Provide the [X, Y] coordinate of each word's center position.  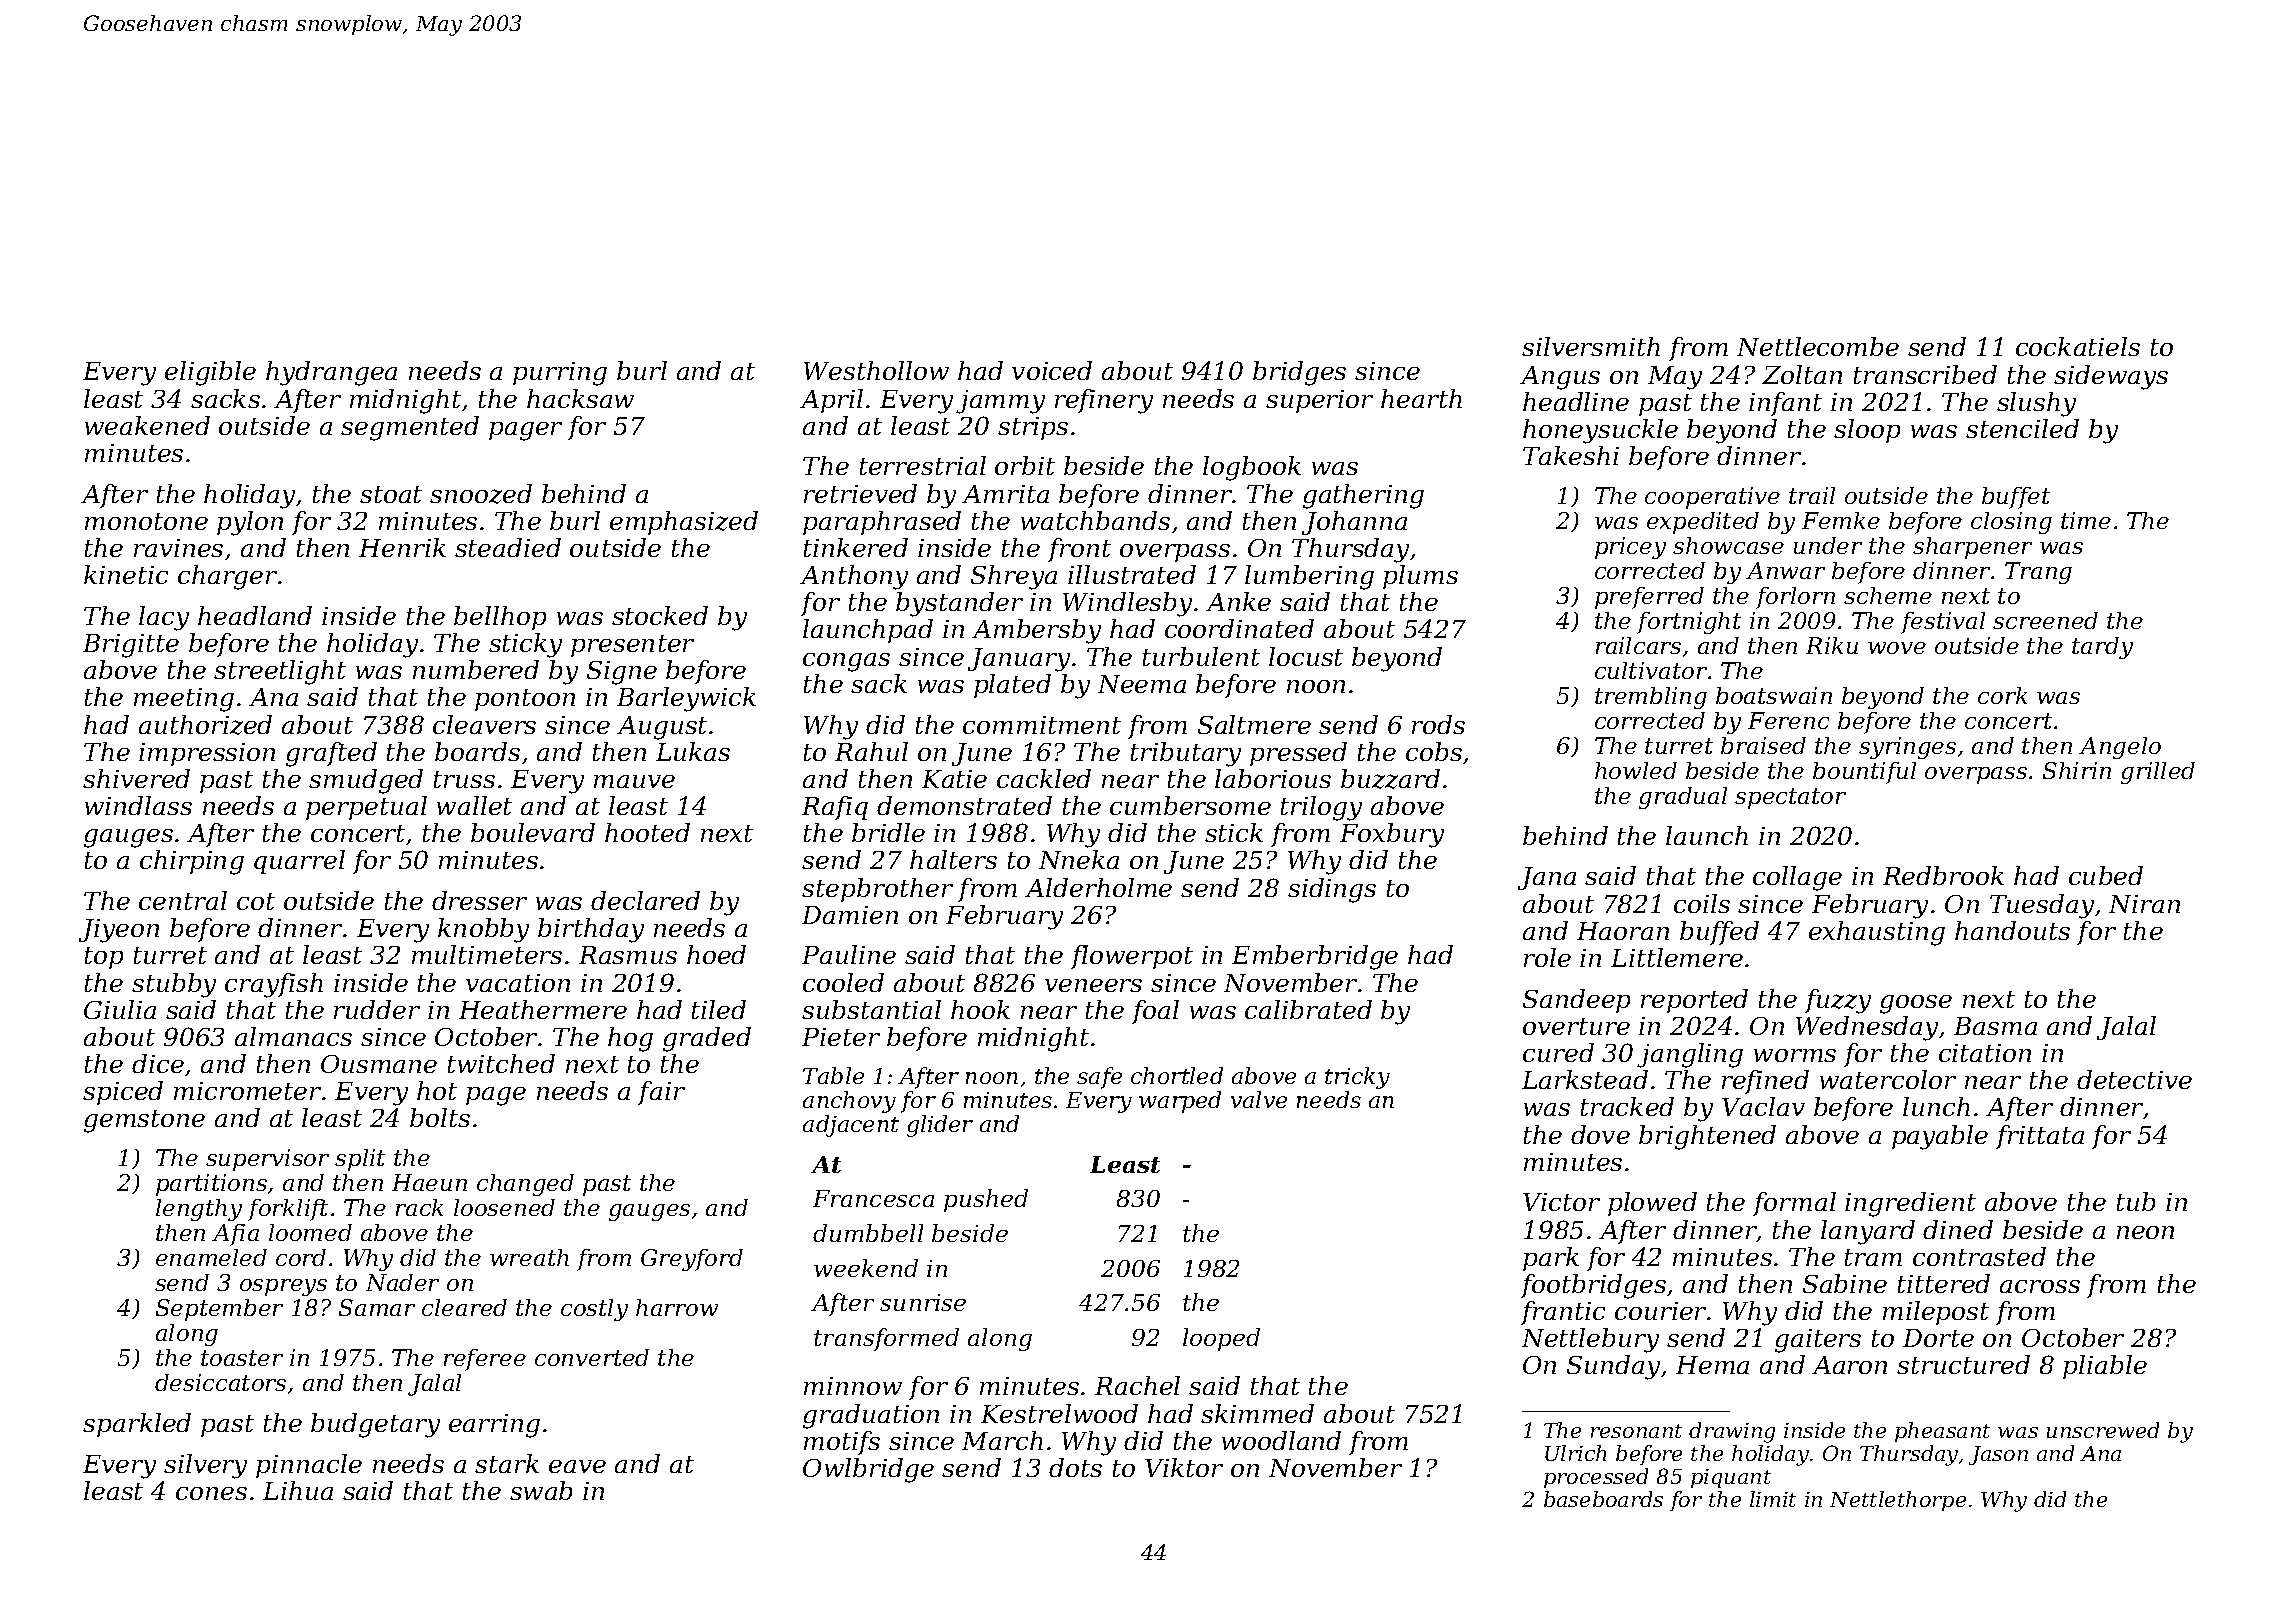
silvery [205, 1466]
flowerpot [1132, 957]
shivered [136, 778]
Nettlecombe [1818, 346]
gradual [1683, 798]
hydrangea [331, 373]
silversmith [1591, 346]
